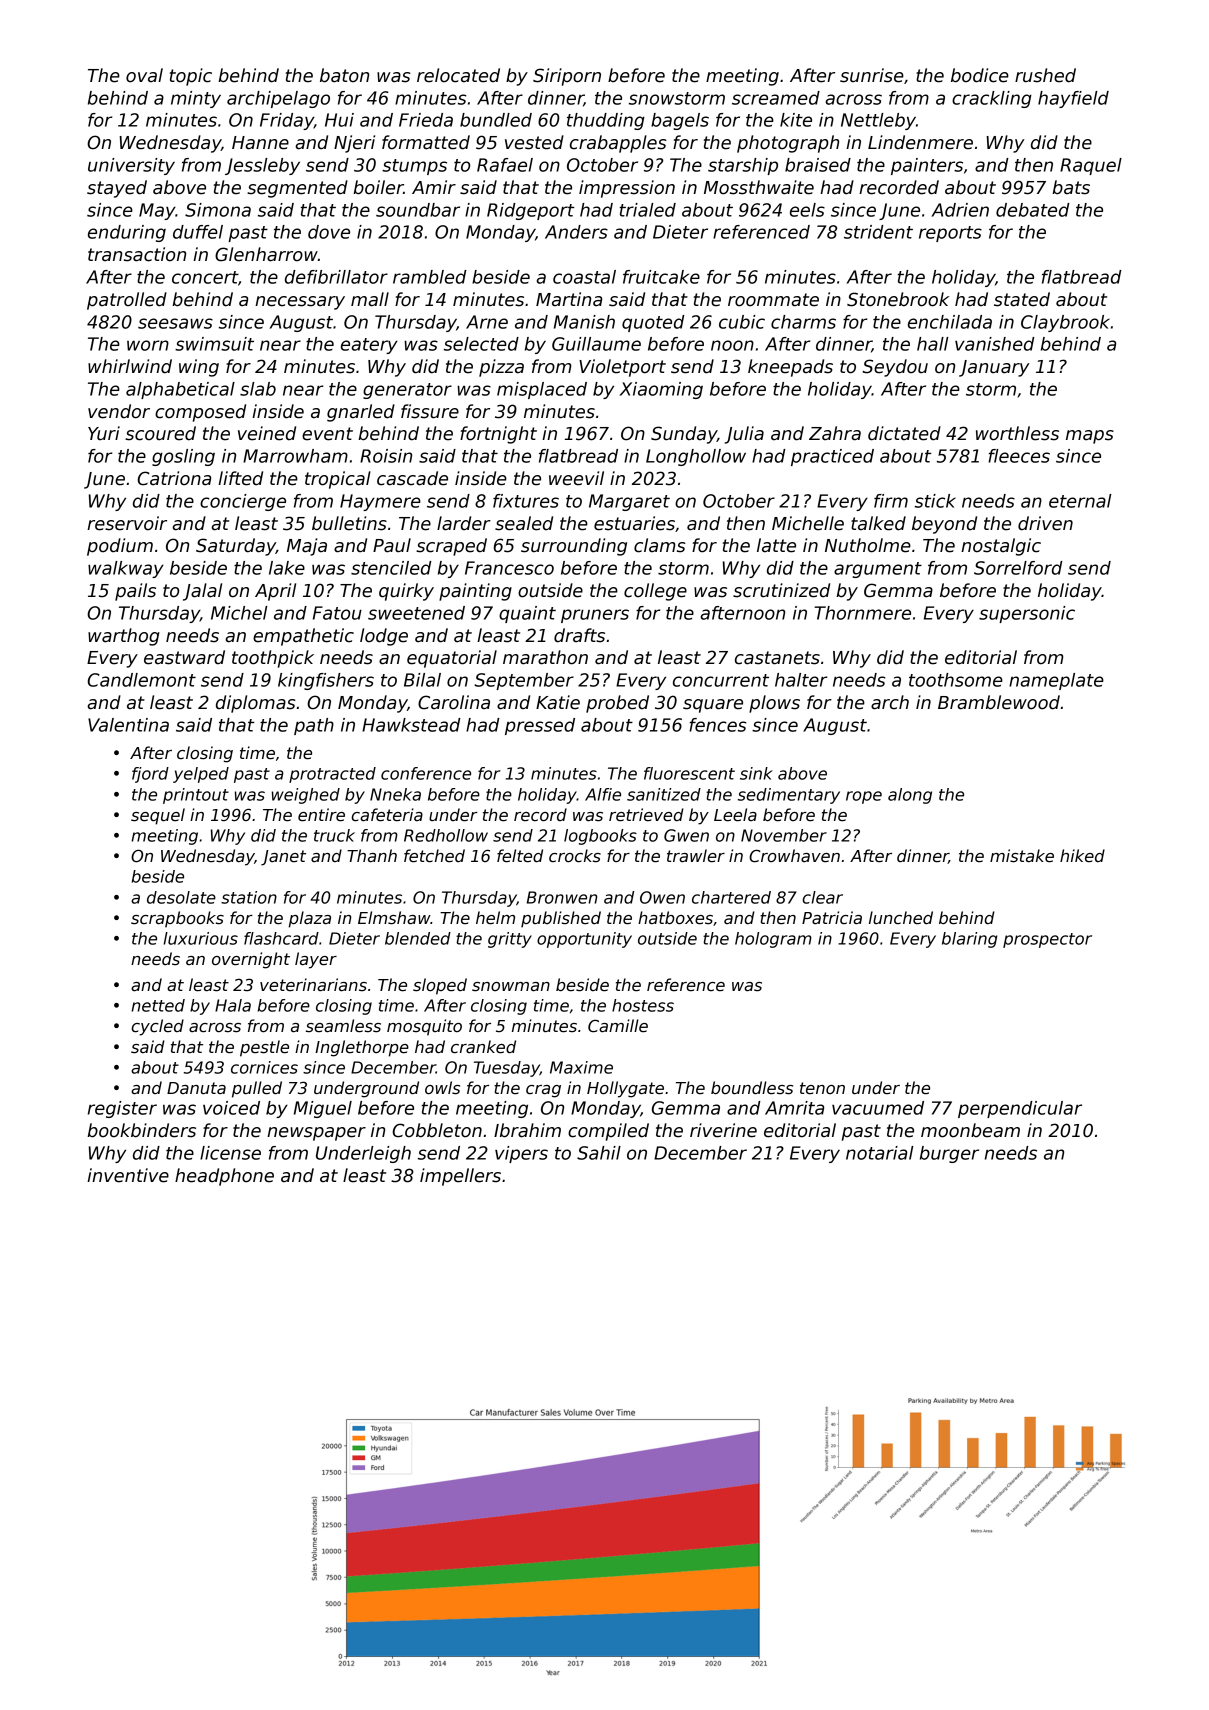 The width and height of the screenshot is (1209, 1710). Describe the element at coordinates (177, 919) in the screenshot. I see `scrapbooks` at that location.
